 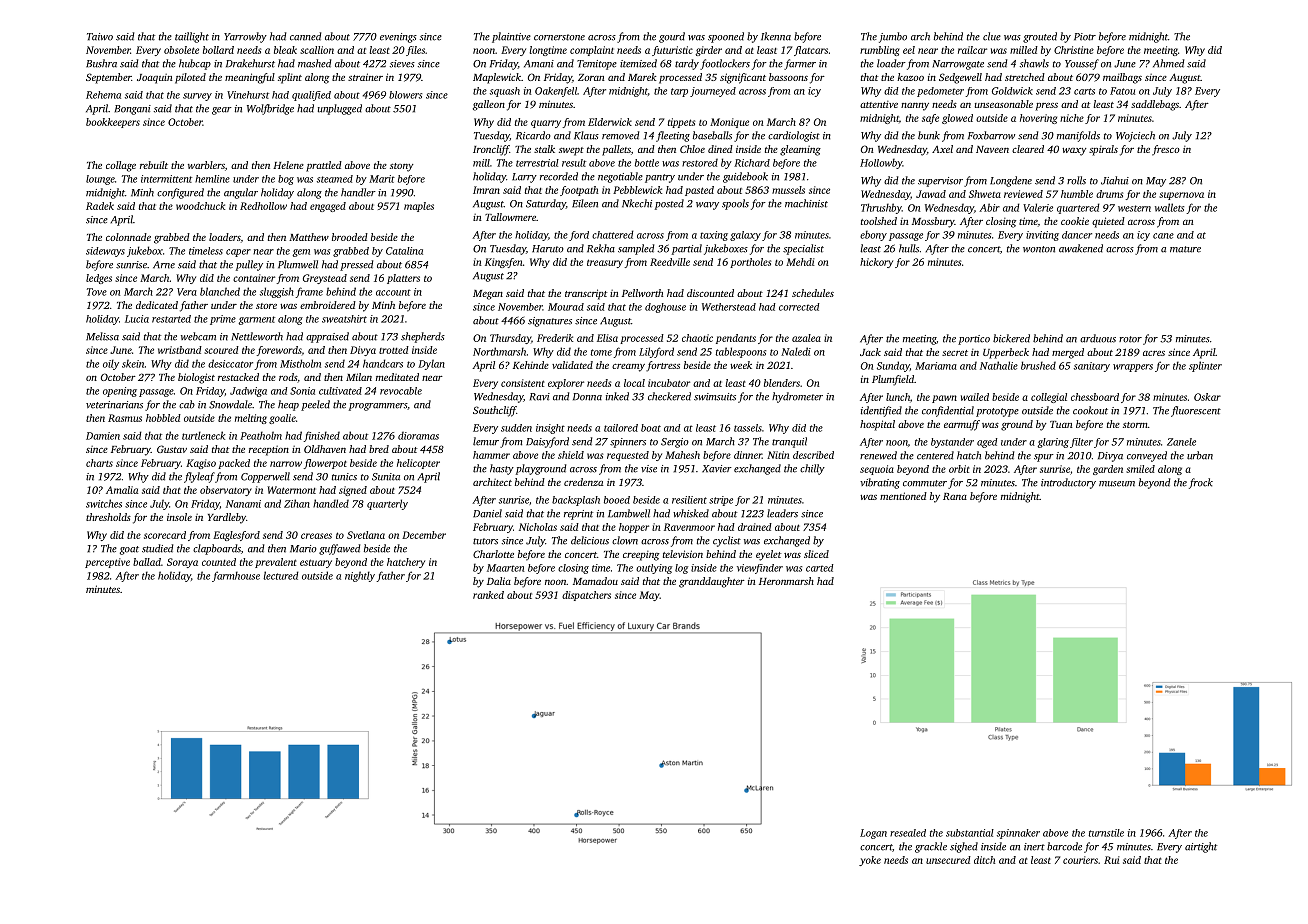 I want to click on rumbling, so click(x=880, y=51).
